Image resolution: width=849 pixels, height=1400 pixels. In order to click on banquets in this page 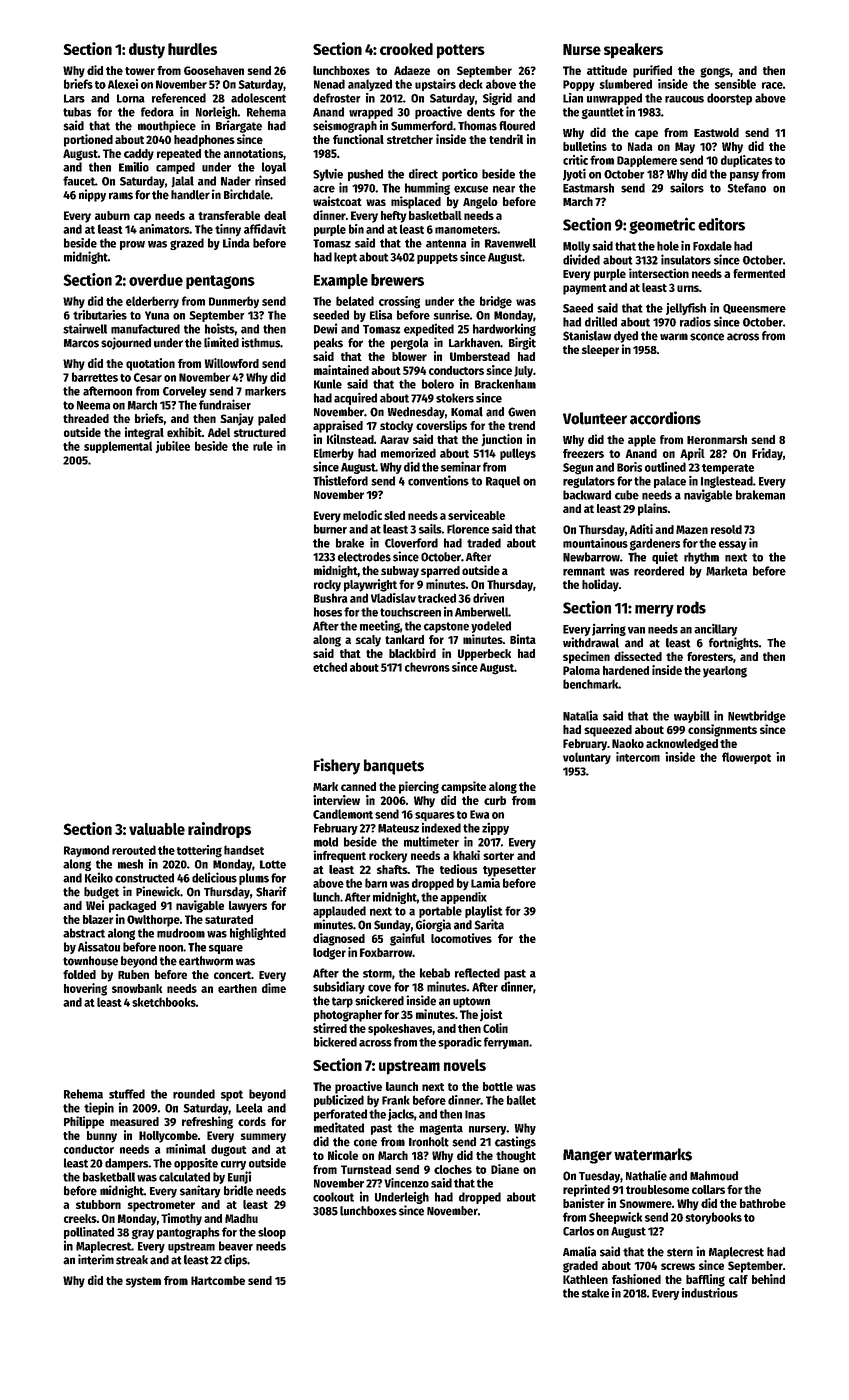, I will do `click(394, 767)`.
